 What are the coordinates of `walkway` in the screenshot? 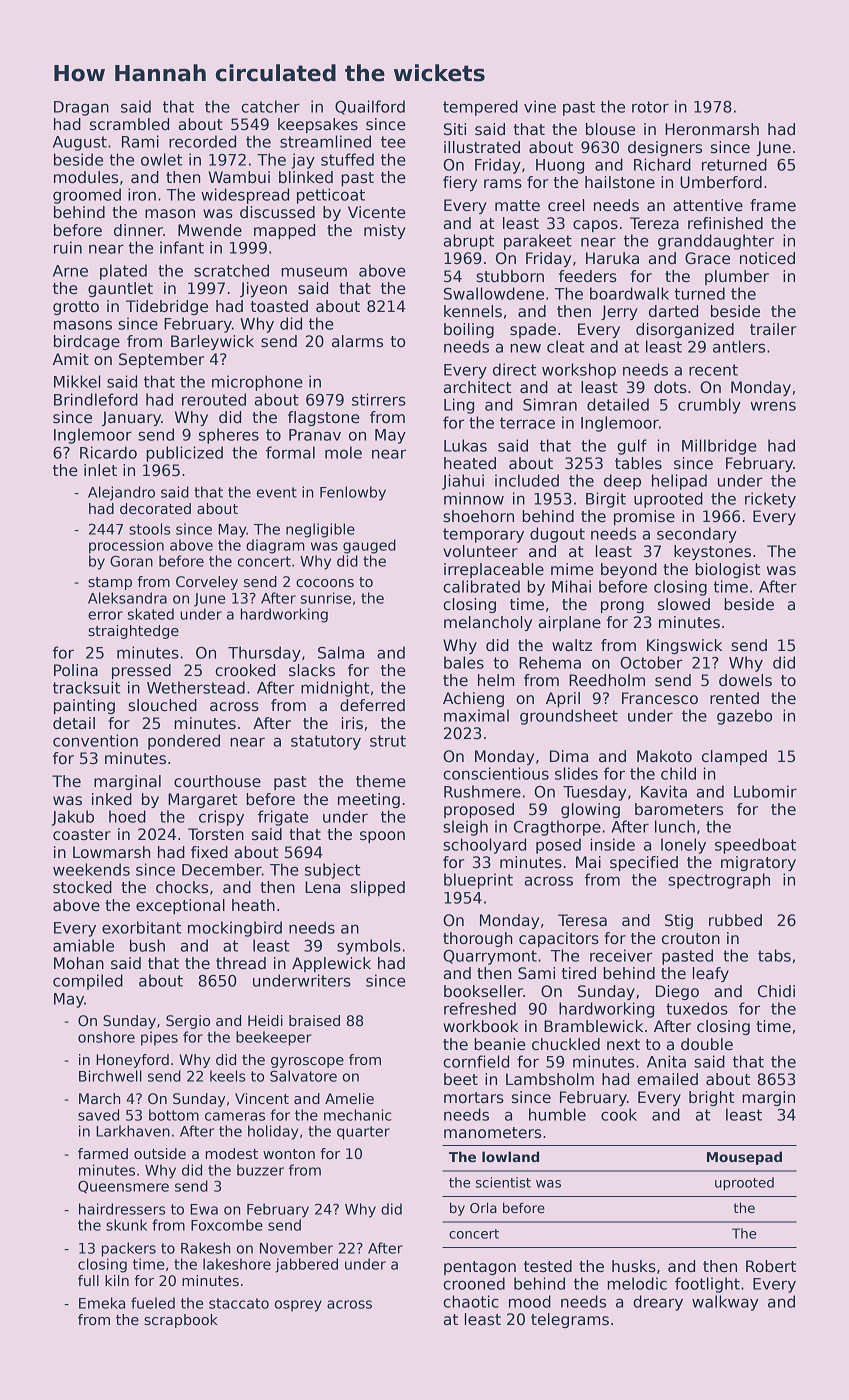 It's located at (725, 1303).
